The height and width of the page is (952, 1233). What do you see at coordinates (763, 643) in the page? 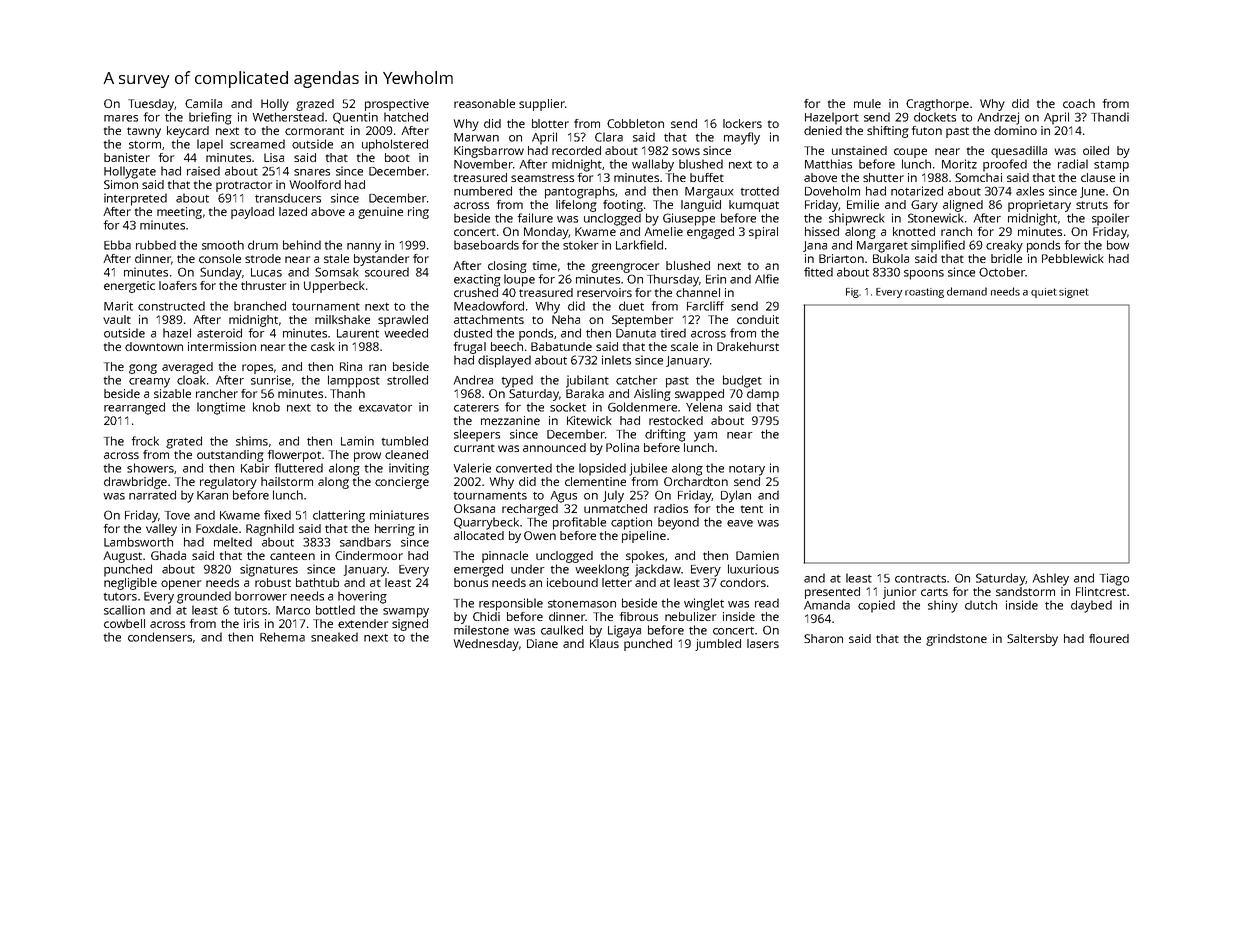
I see `lasers` at bounding box center [763, 643].
